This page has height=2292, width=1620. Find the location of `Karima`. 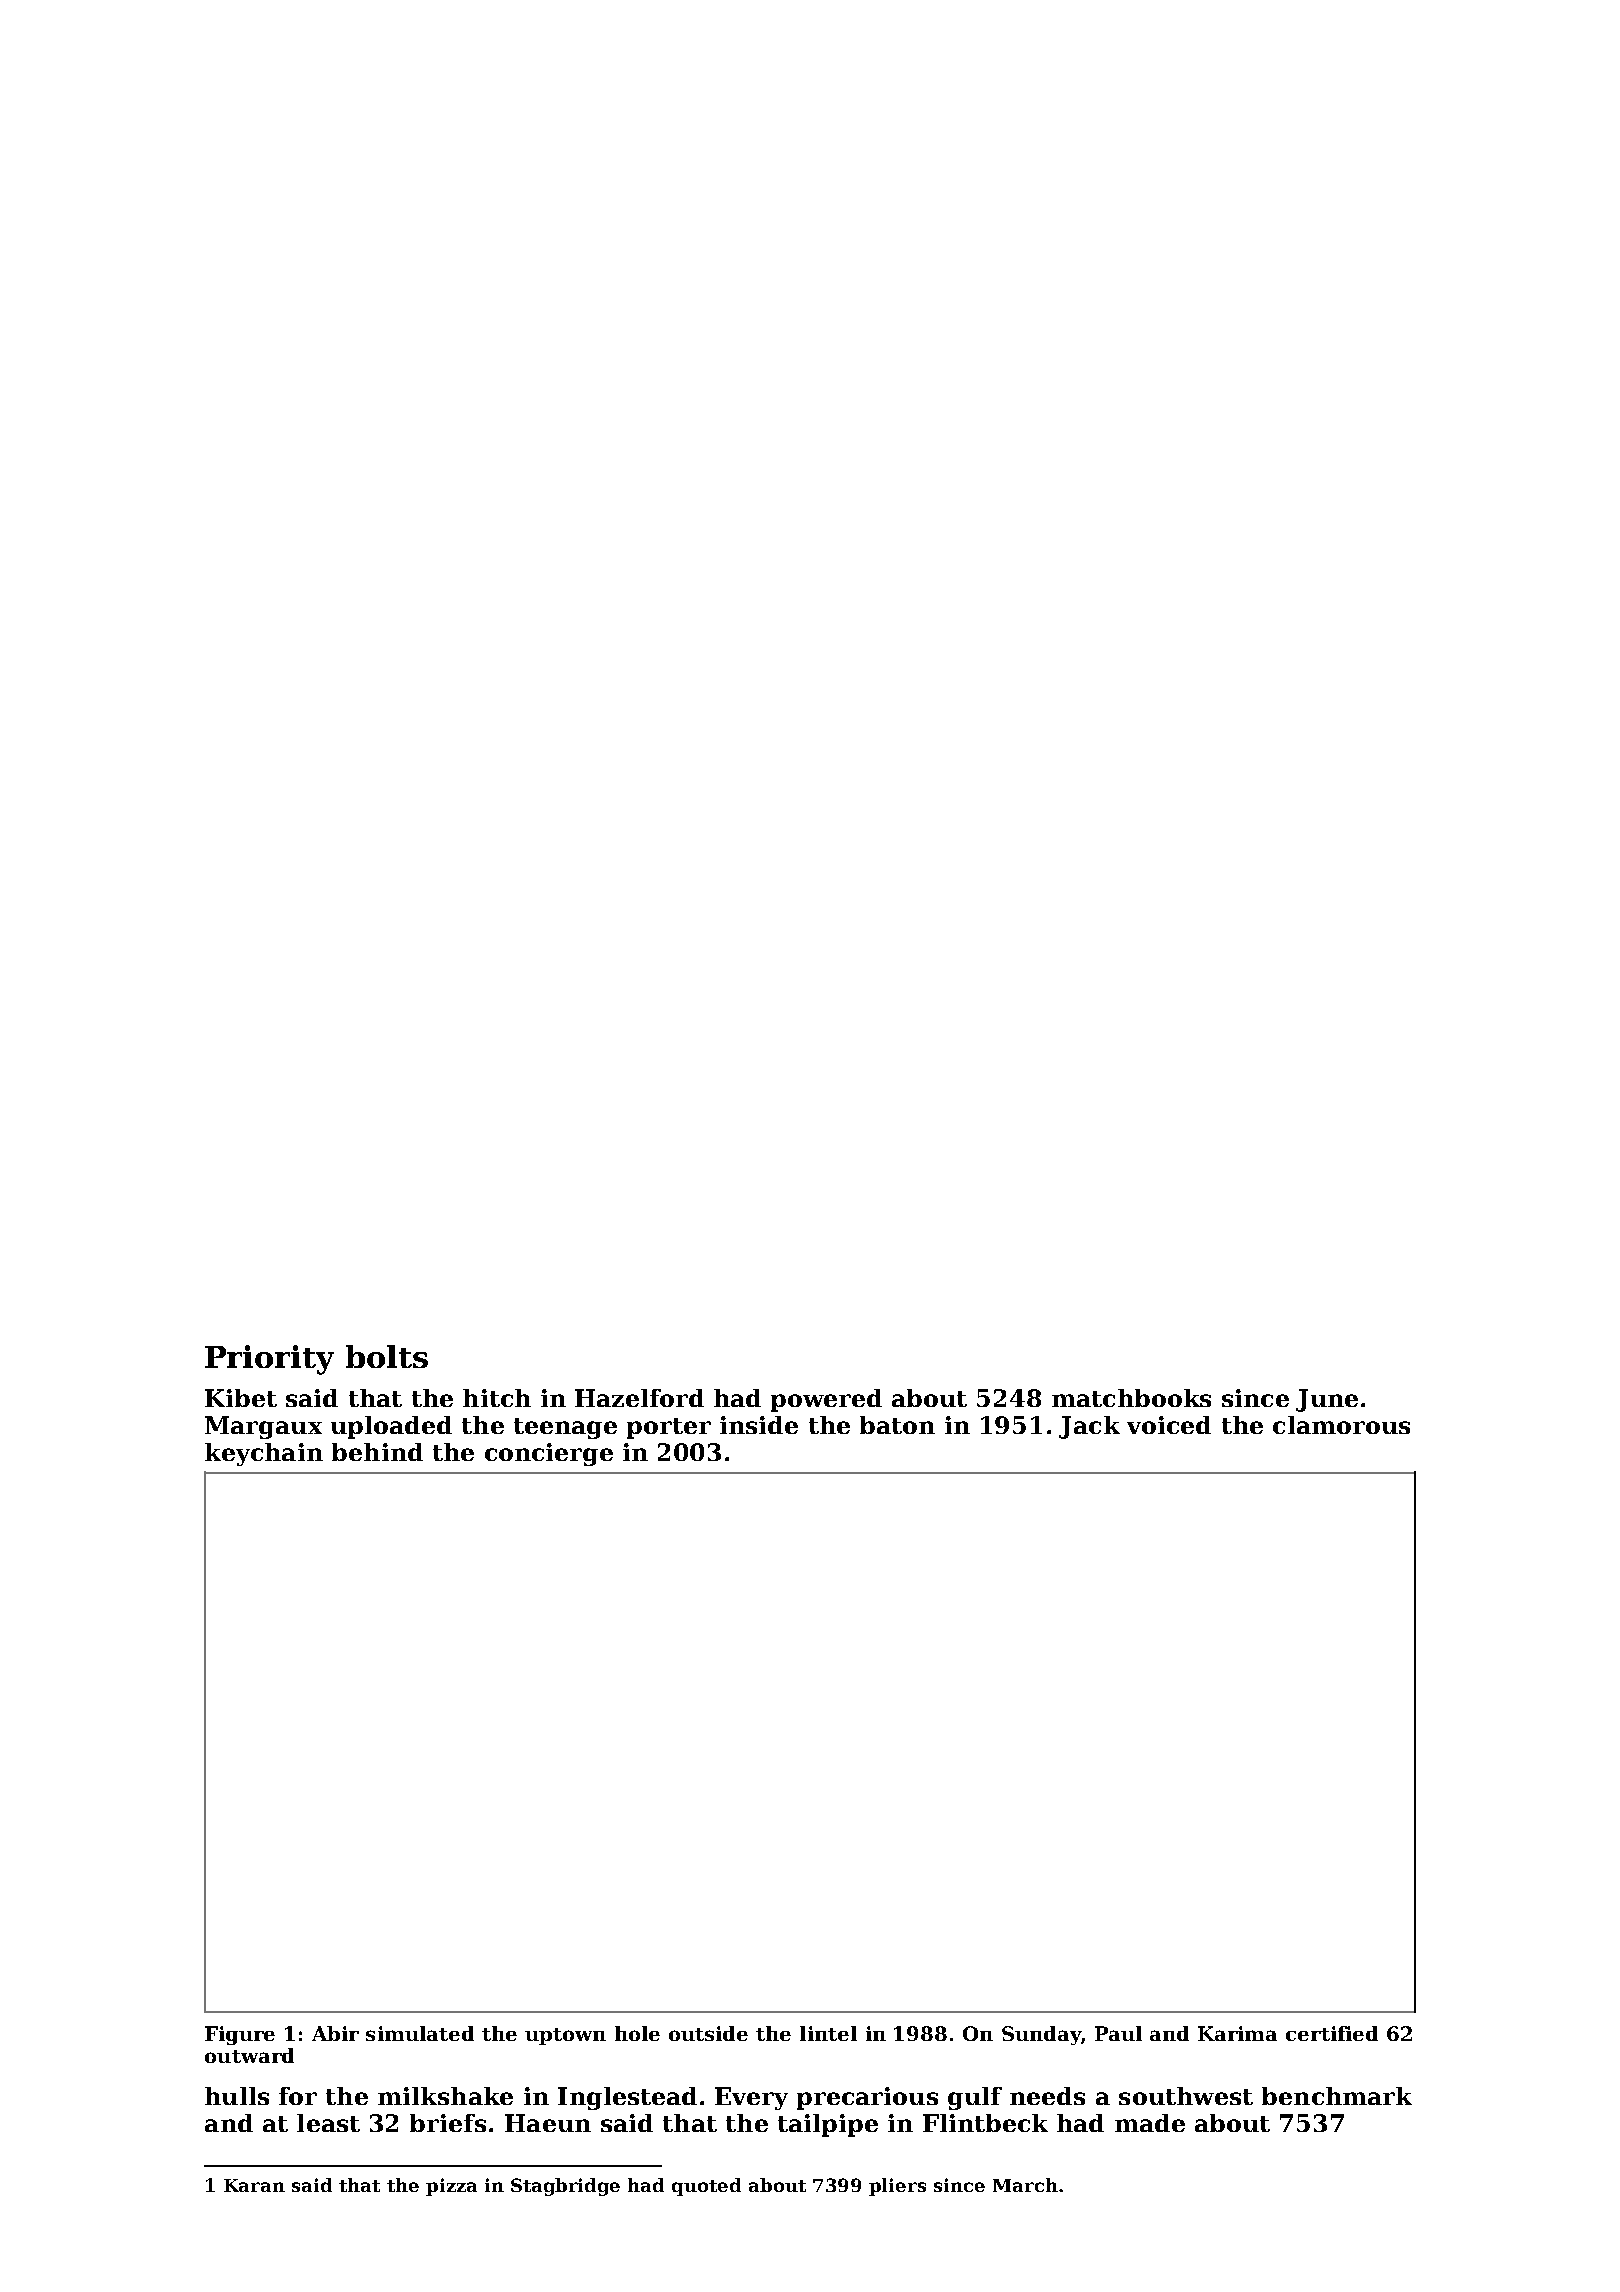

Karima is located at coordinates (1237, 2033).
